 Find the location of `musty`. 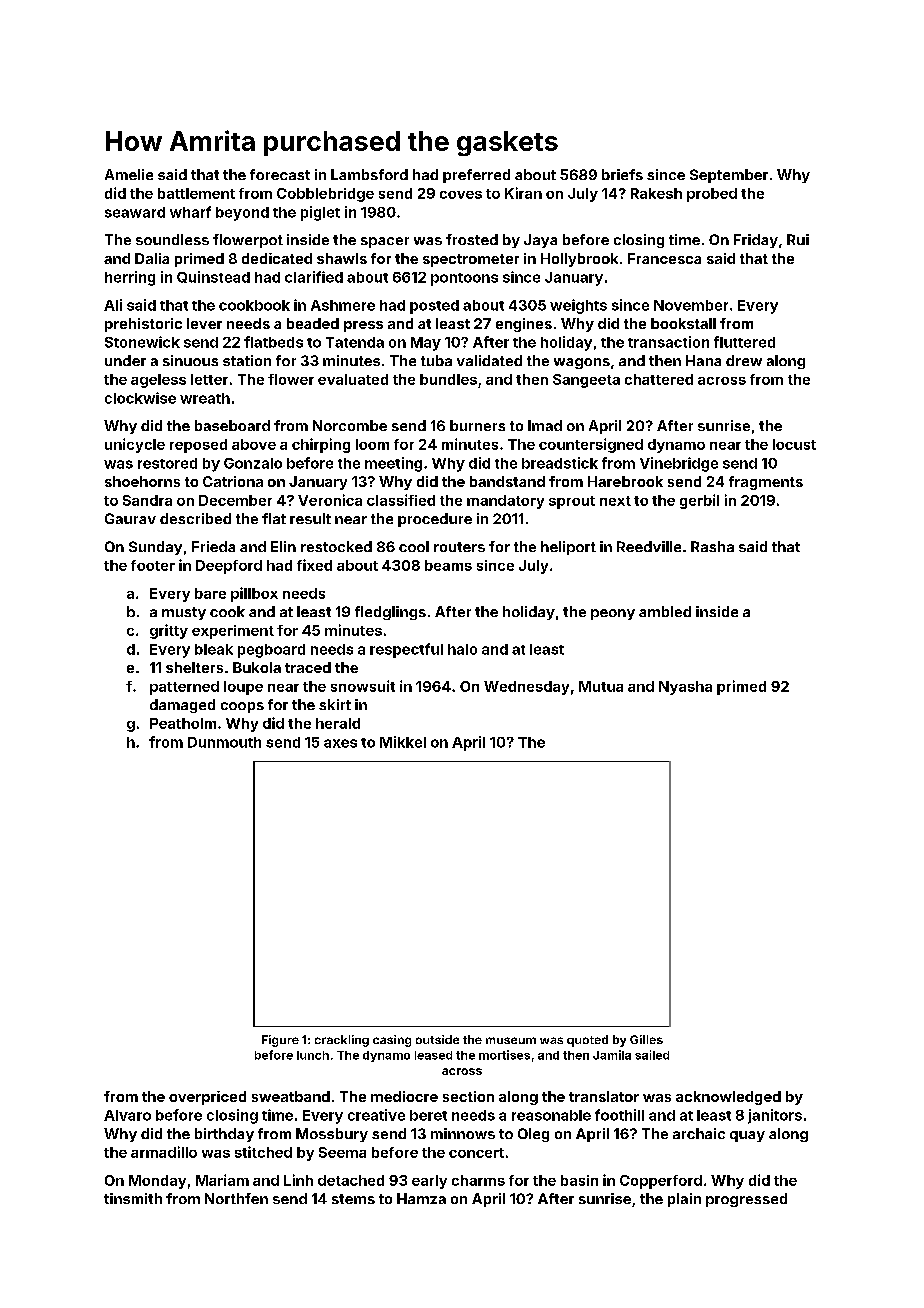

musty is located at coordinates (184, 613).
